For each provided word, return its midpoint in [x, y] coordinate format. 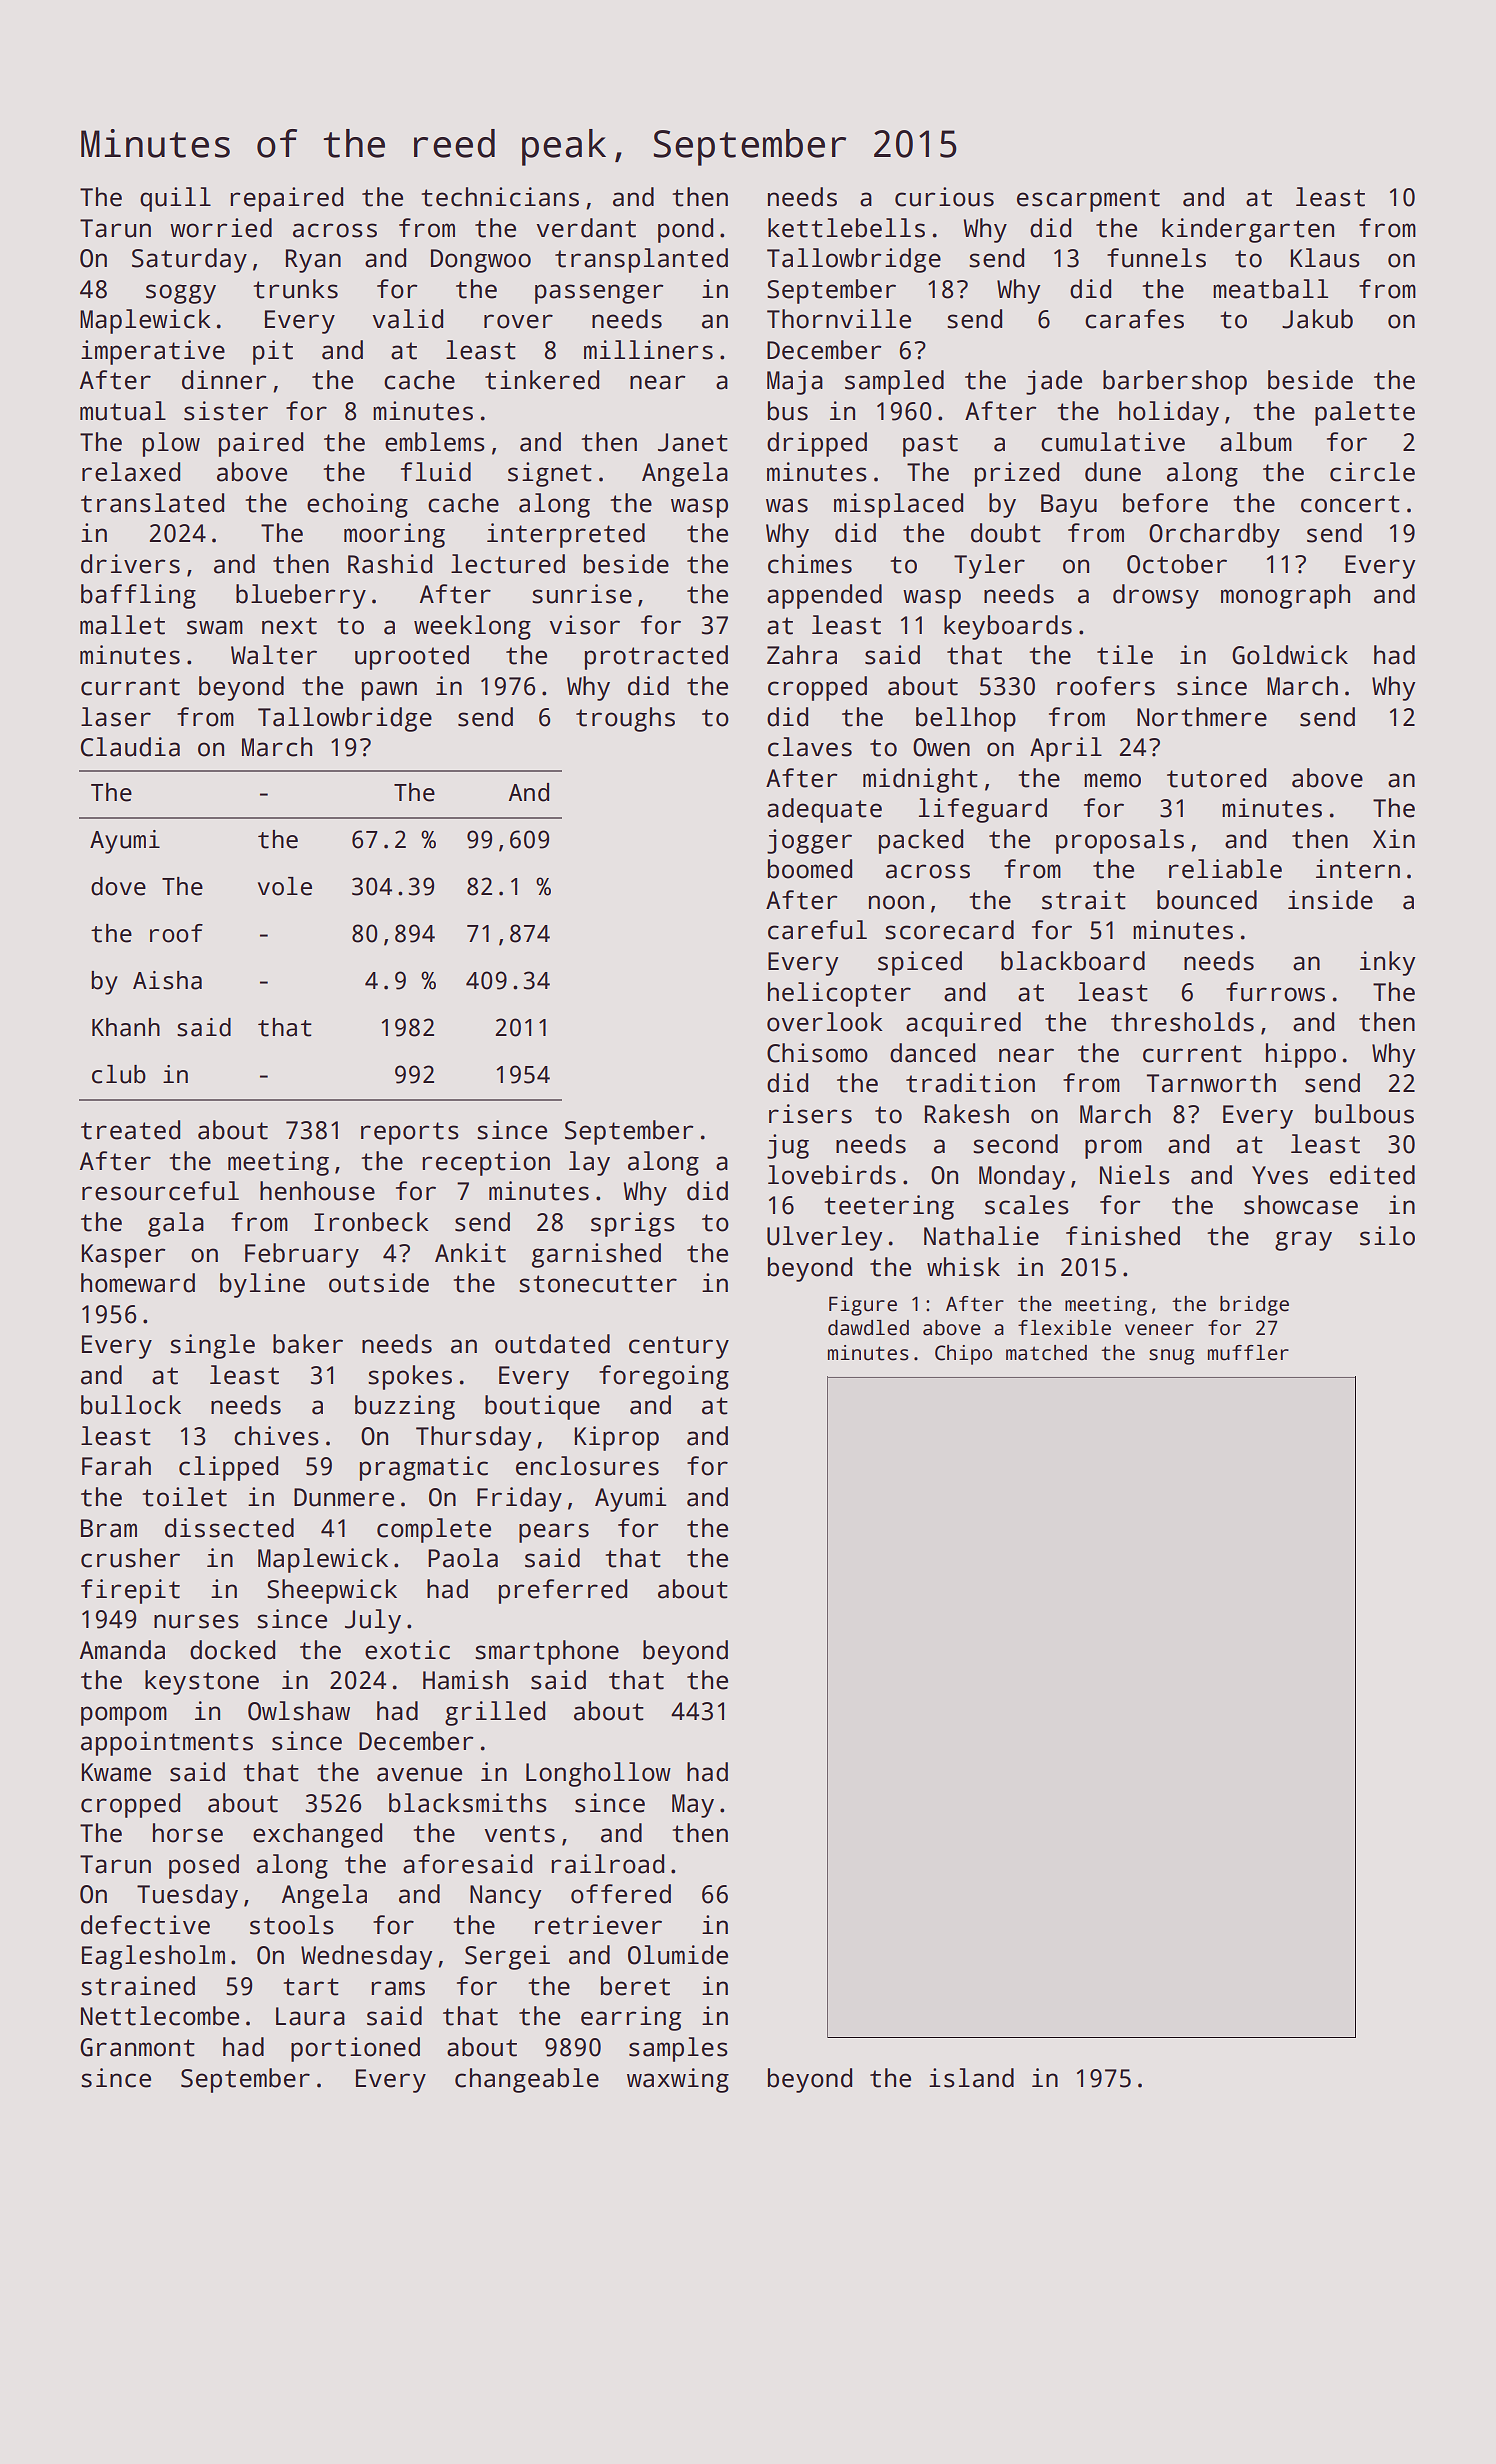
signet [550, 474]
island [971, 2078]
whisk [963, 1267]
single [212, 1346]
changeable [527, 2080]
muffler [1248, 1353]
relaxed [131, 472]
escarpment [1088, 200]
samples [678, 2049]
